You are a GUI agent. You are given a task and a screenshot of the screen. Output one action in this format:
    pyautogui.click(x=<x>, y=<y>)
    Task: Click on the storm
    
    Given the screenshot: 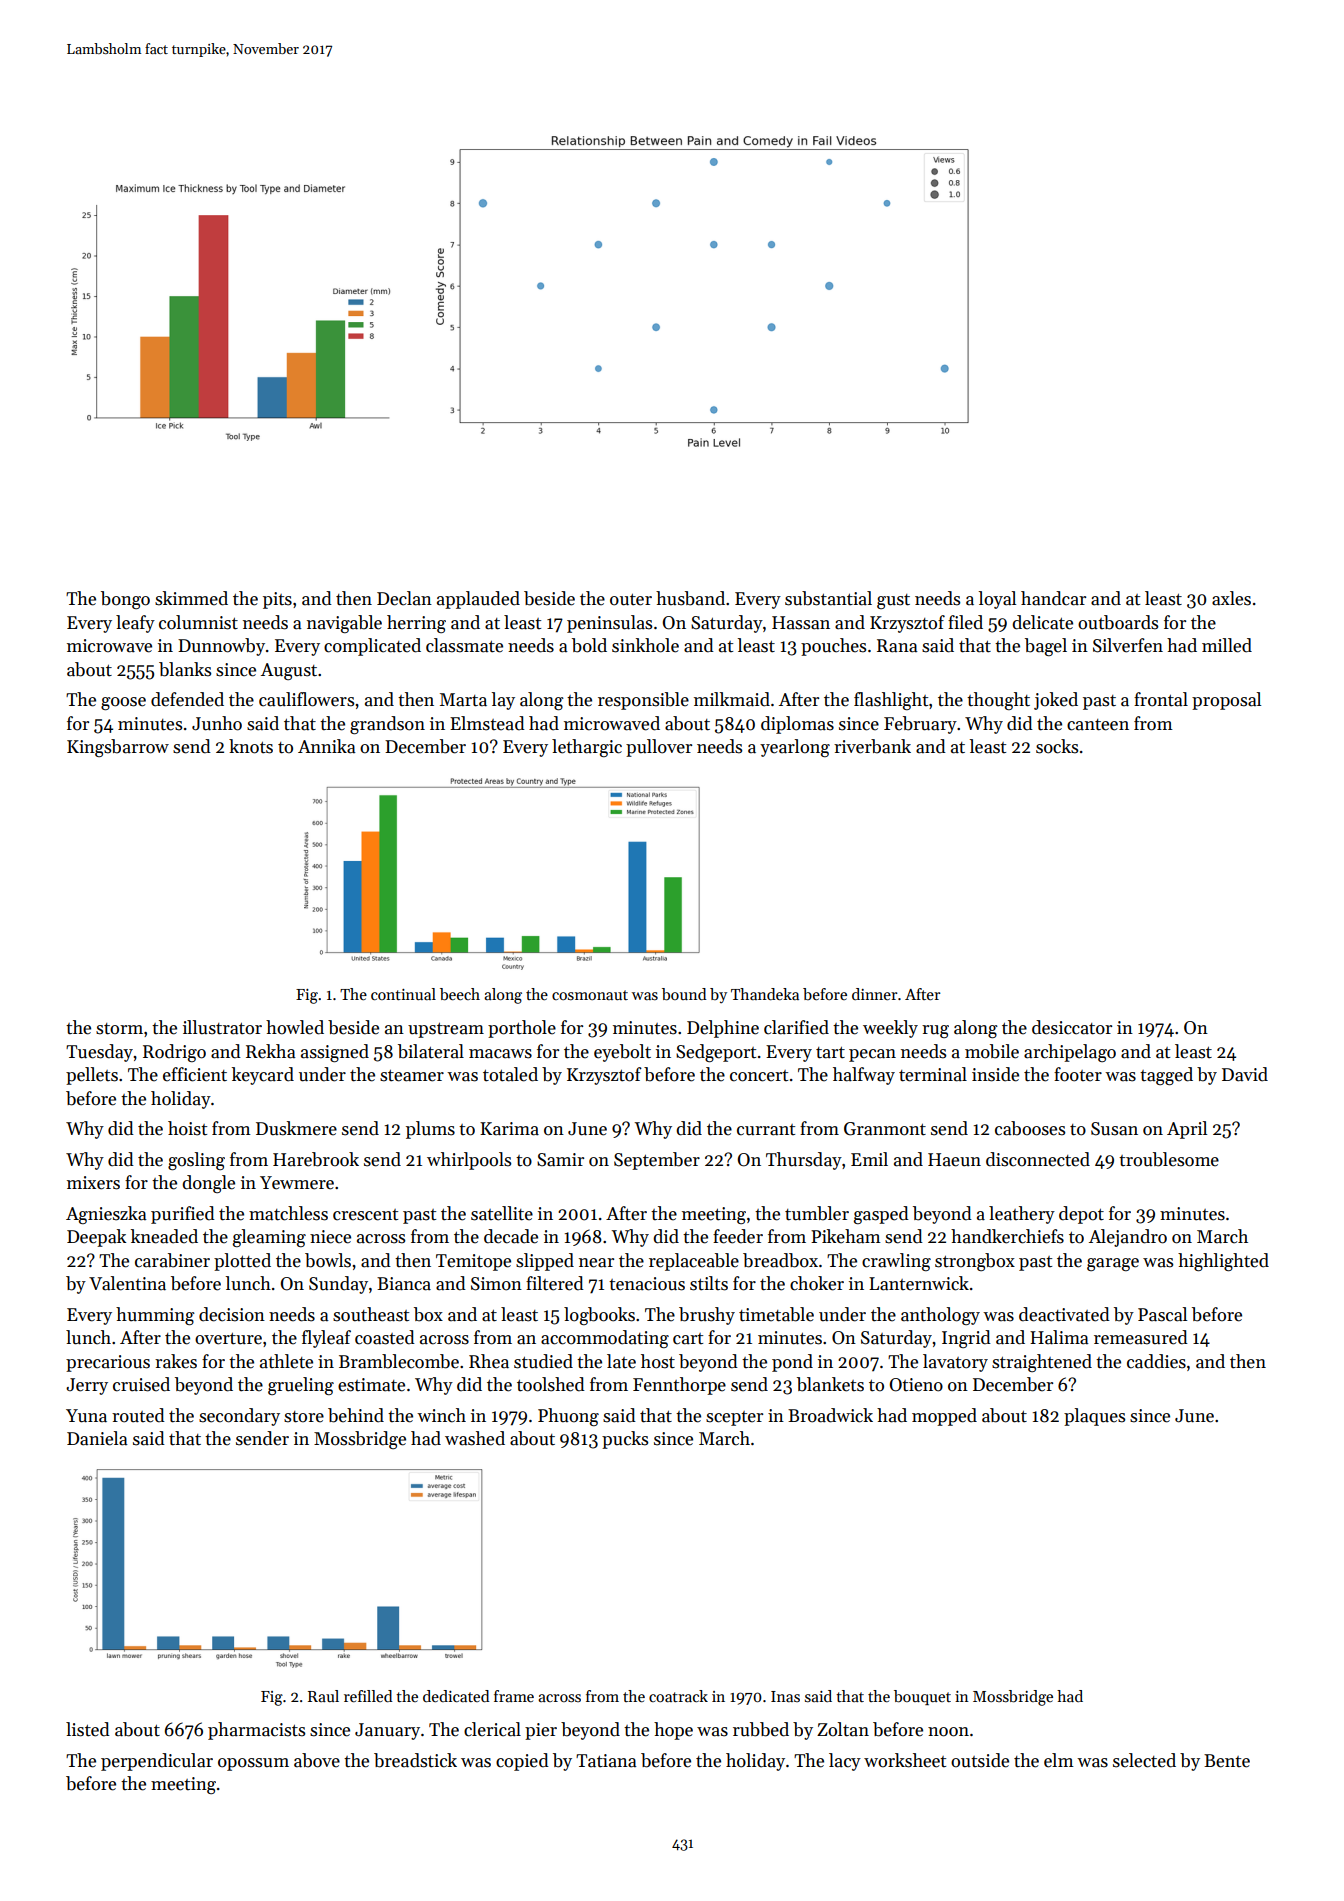 What is the action you would take?
    pyautogui.click(x=119, y=1029)
